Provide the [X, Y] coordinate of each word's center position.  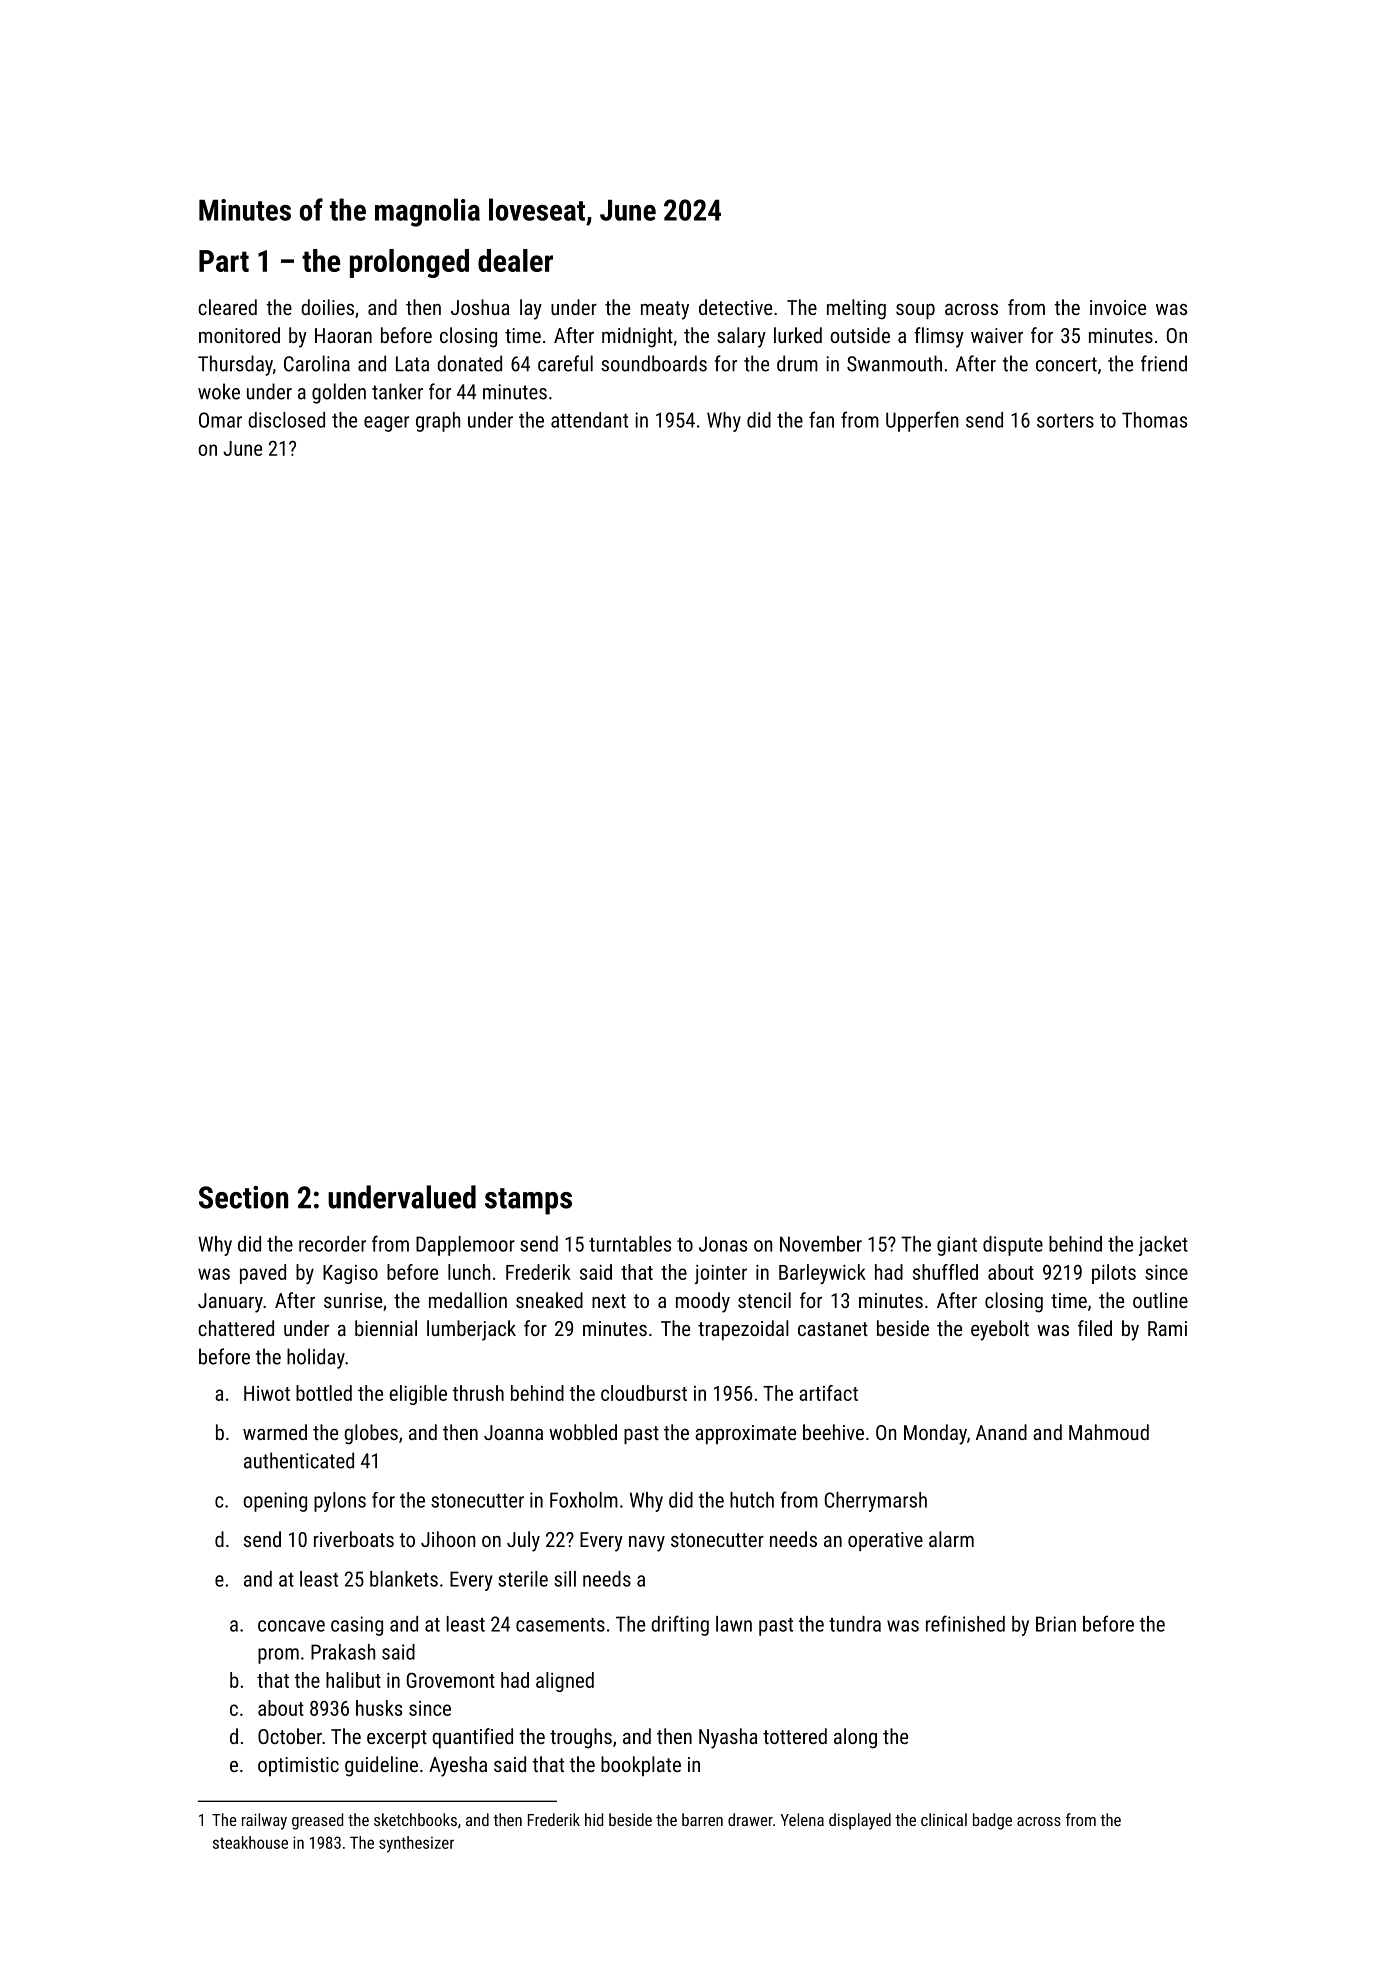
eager [386, 424]
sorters [1065, 421]
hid [594, 1819]
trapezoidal [743, 1330]
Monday [935, 1434]
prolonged [409, 263]
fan [821, 419]
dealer [515, 260]
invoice [1118, 307]
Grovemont [451, 1680]
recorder [332, 1244]
